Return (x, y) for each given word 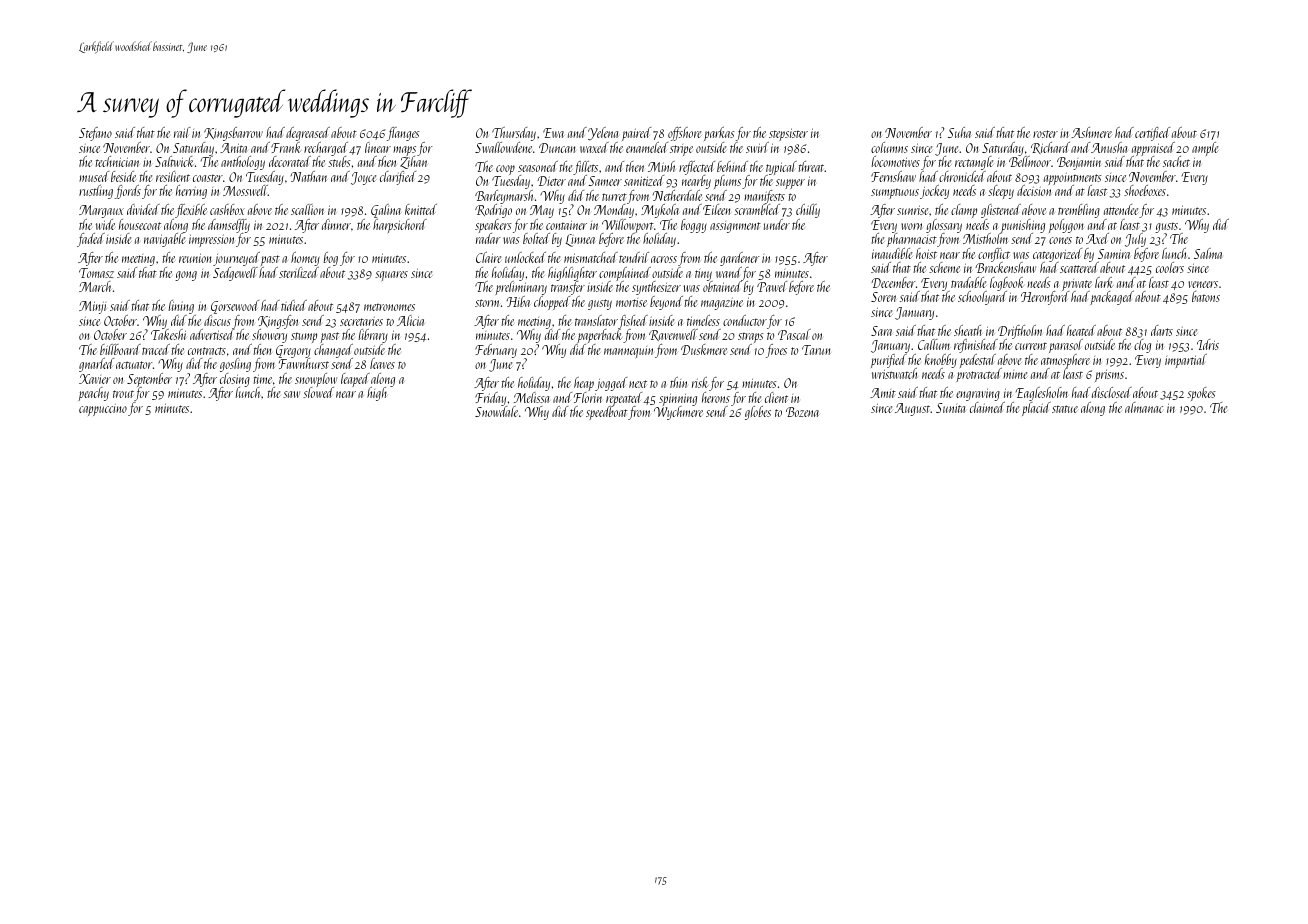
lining (181, 307)
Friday (490, 399)
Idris (1208, 344)
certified (1152, 134)
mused (94, 176)
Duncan (557, 148)
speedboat (607, 413)
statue (1065, 409)
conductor (745, 320)
